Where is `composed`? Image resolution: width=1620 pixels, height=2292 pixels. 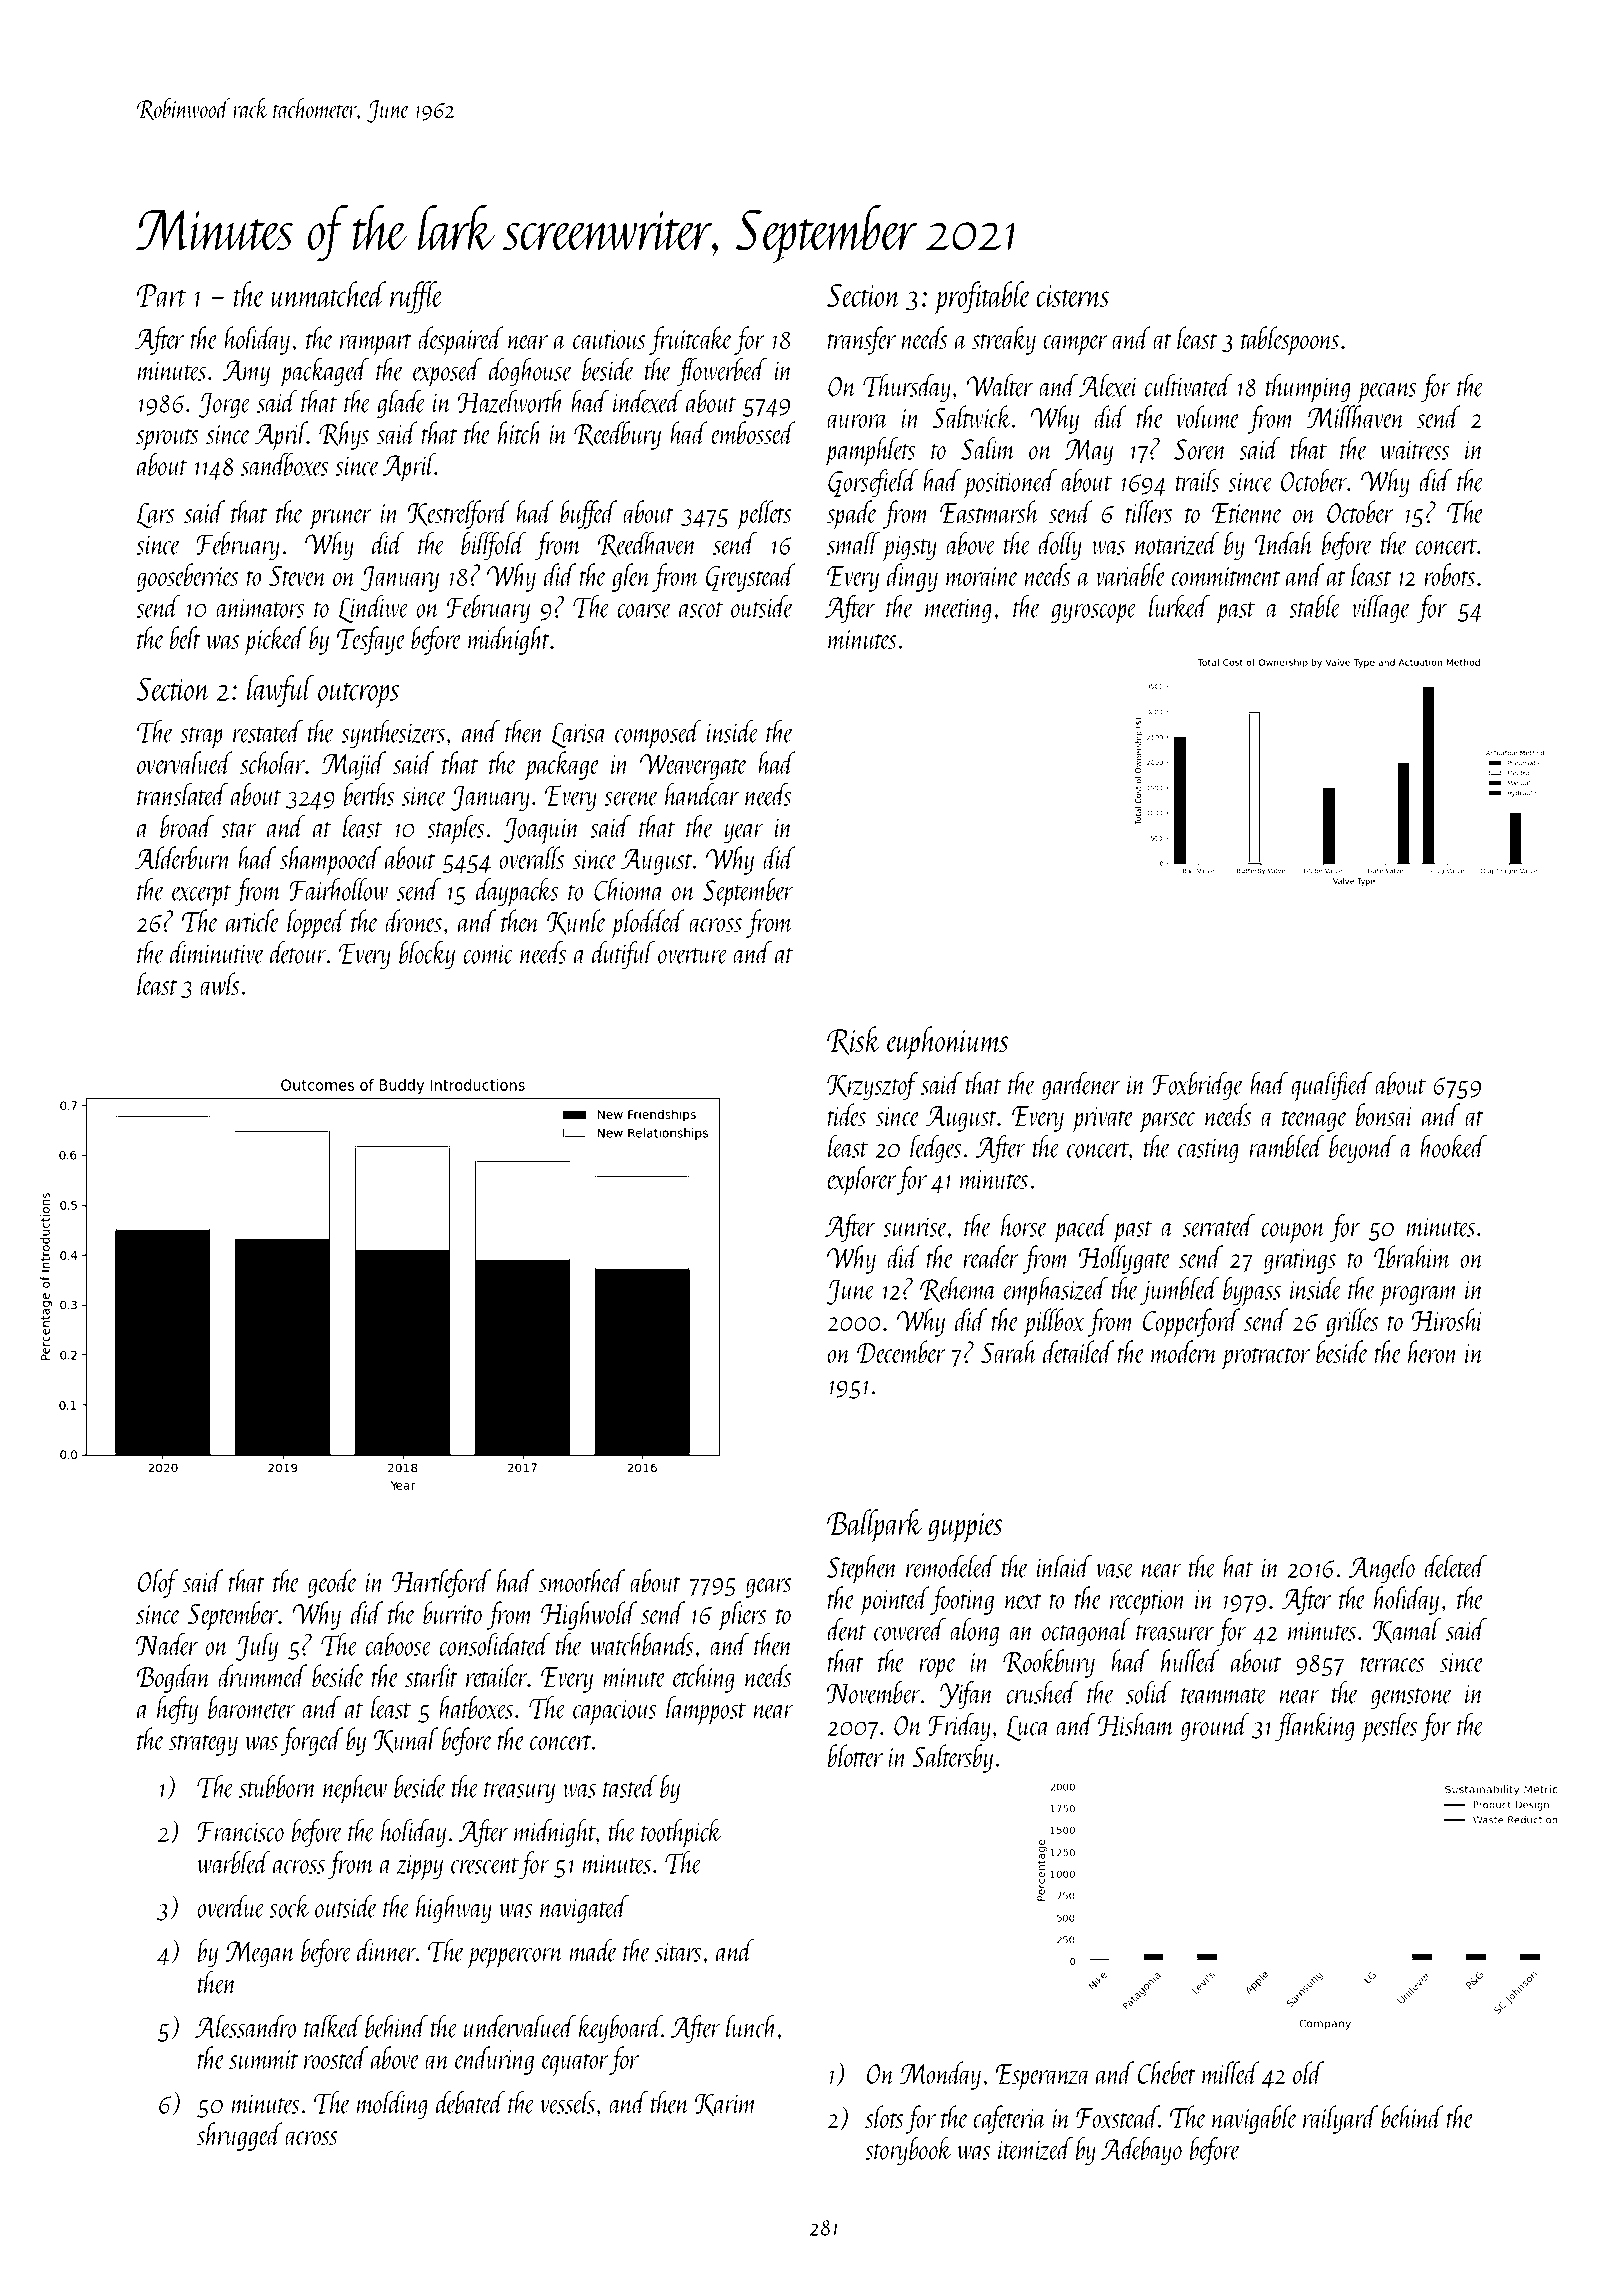
composed is located at coordinates (658, 734).
